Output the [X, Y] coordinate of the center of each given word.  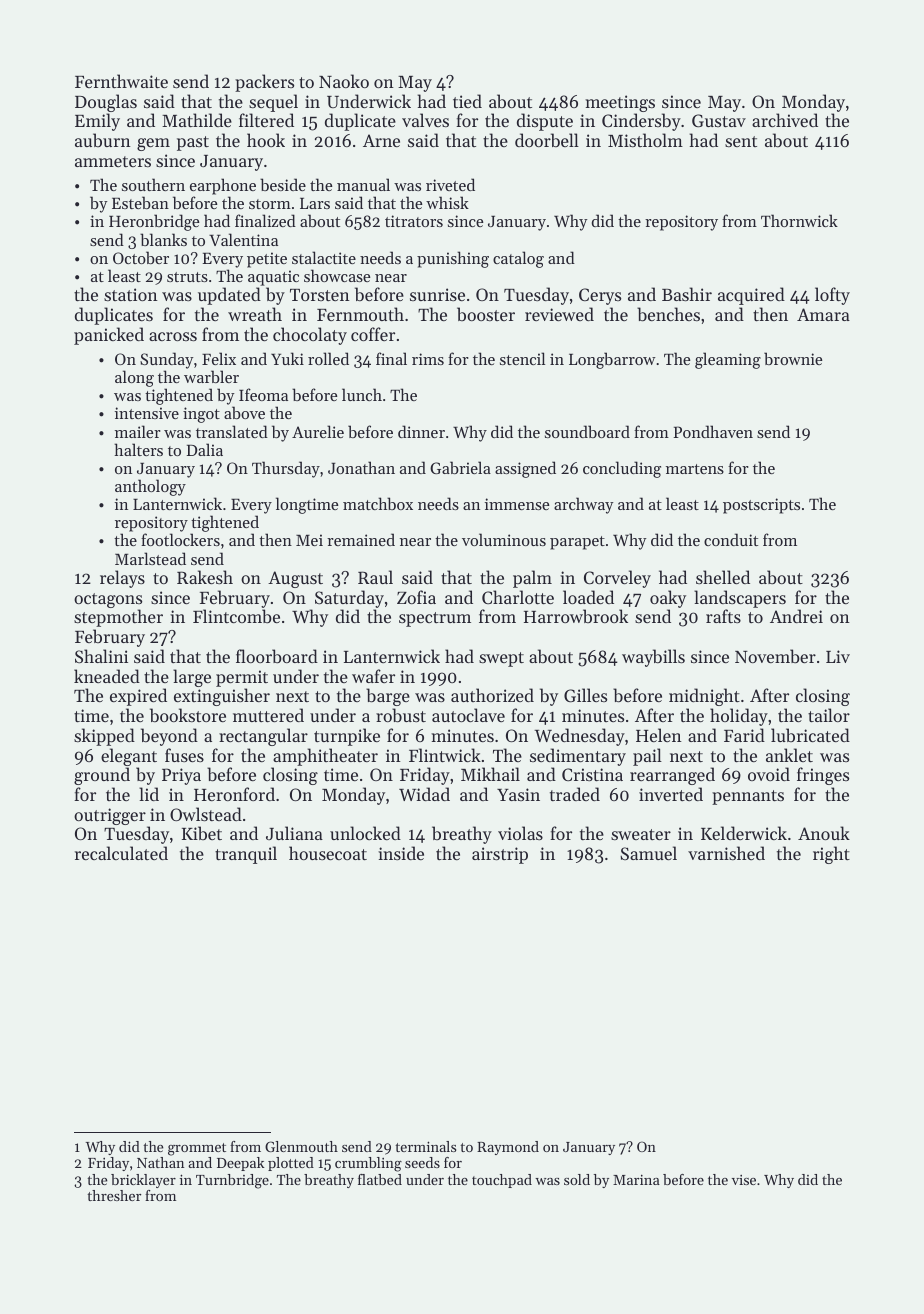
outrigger [110, 816]
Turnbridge [232, 1181]
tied [467, 101]
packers [264, 83]
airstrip [500, 855]
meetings [620, 103]
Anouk [824, 833]
